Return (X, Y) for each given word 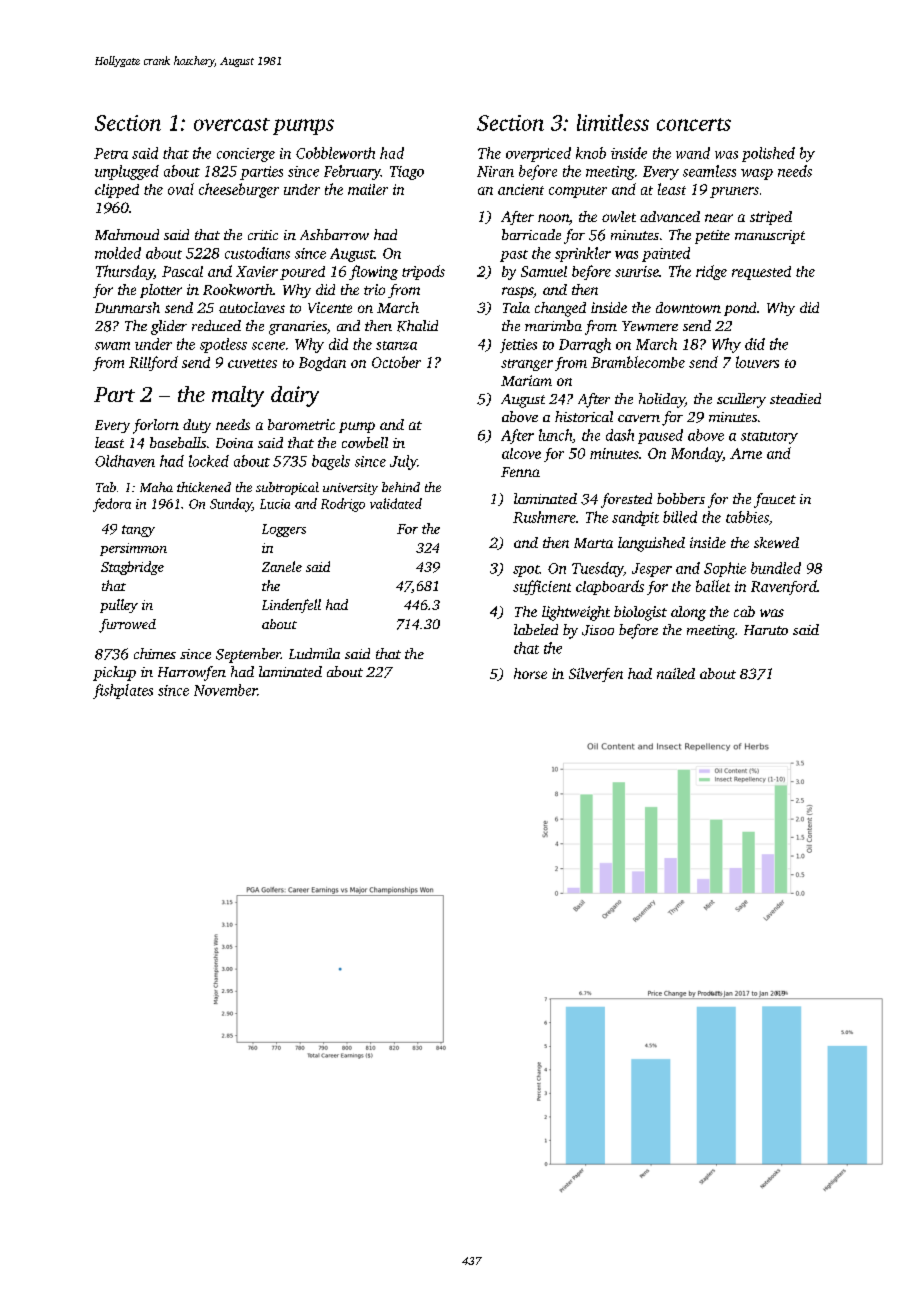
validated (396, 503)
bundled (776, 568)
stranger (527, 365)
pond (740, 309)
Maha (156, 487)
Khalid (417, 326)
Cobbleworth (335, 153)
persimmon (133, 549)
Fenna (520, 472)
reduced (216, 325)
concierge (246, 155)
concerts (694, 124)
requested (761, 273)
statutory (769, 438)
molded (118, 253)
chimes (155, 653)
